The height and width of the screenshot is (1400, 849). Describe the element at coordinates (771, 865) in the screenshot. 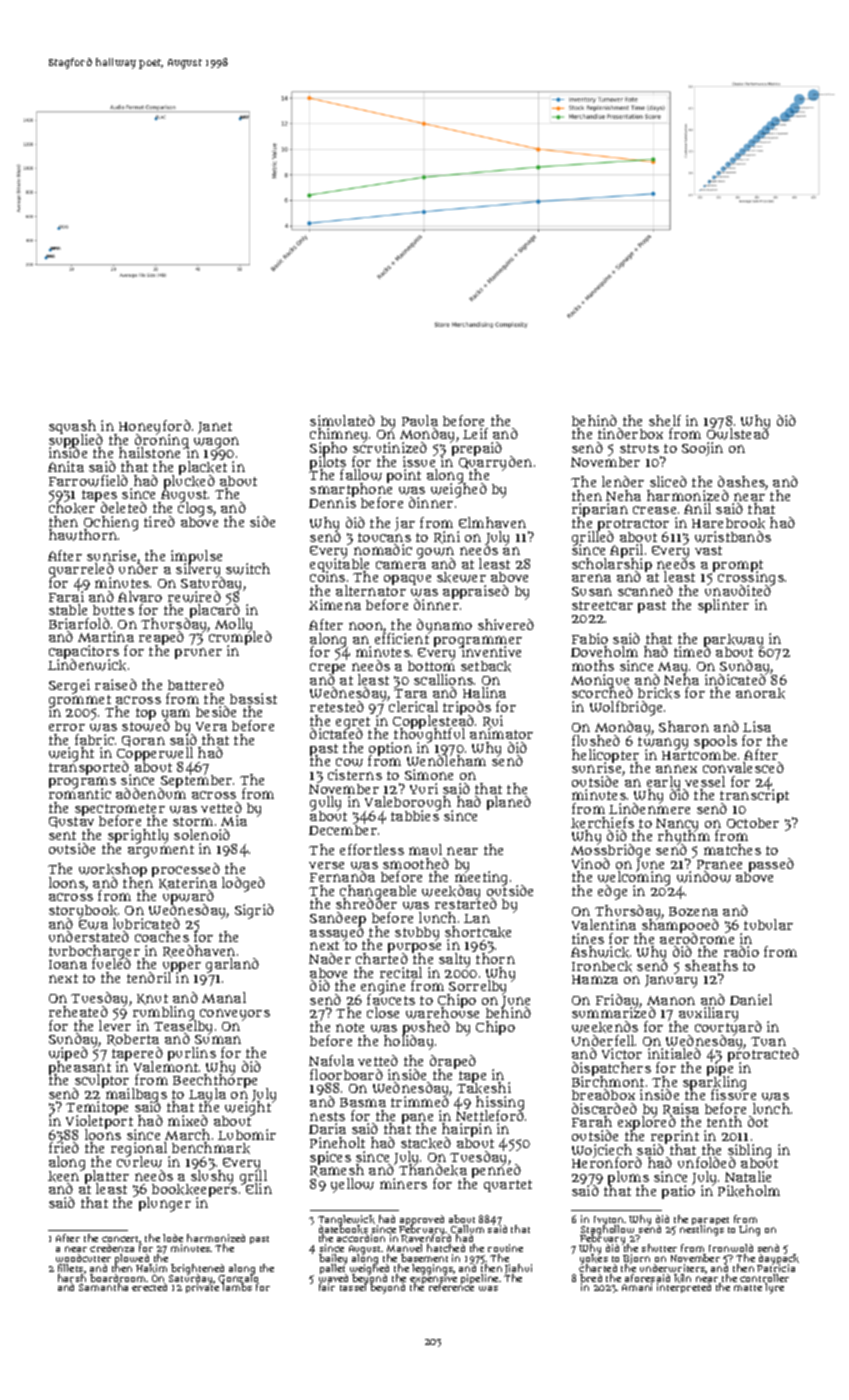

I see `passed` at that location.
